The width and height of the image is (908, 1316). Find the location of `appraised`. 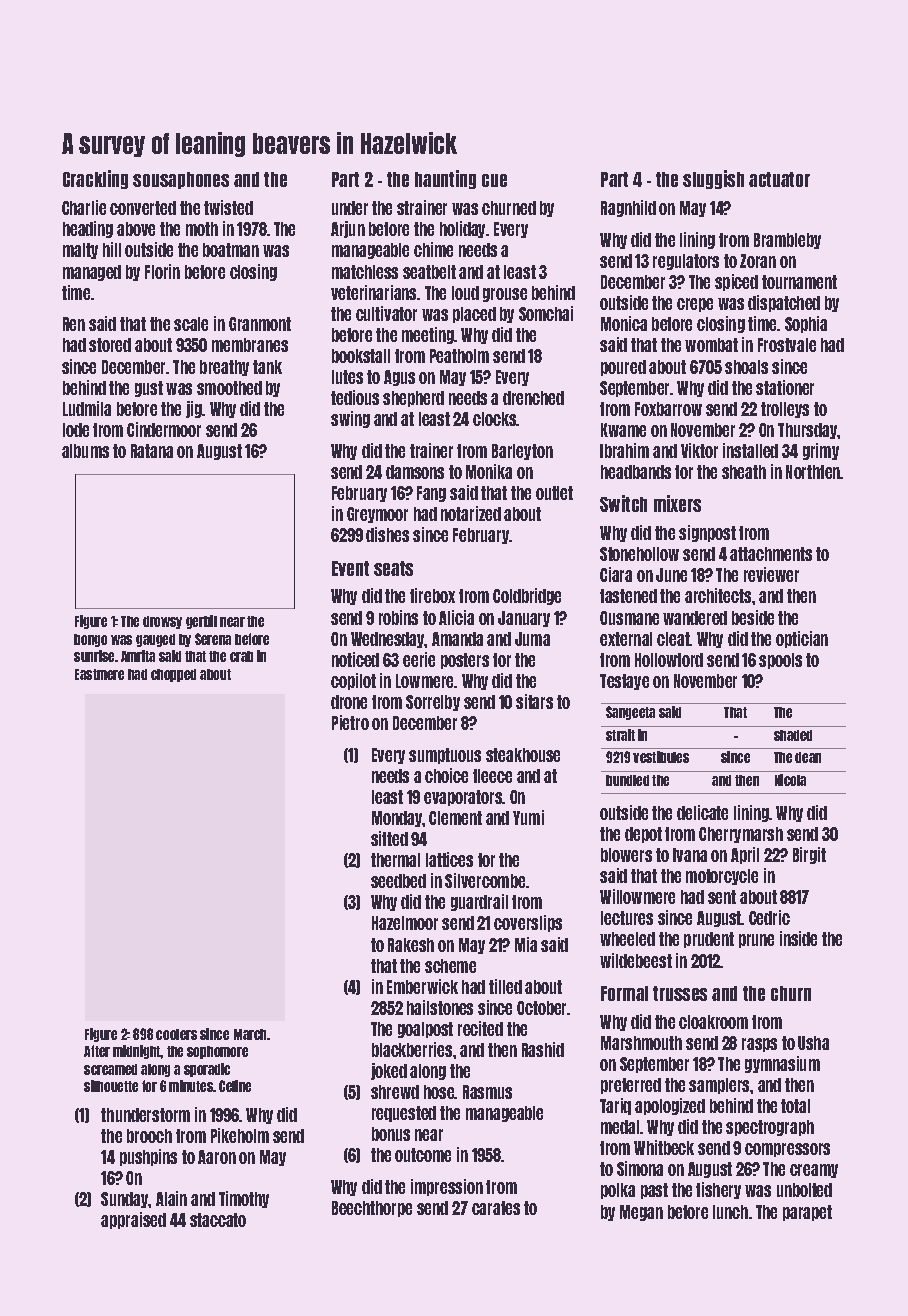

appraised is located at coordinates (133, 1220).
